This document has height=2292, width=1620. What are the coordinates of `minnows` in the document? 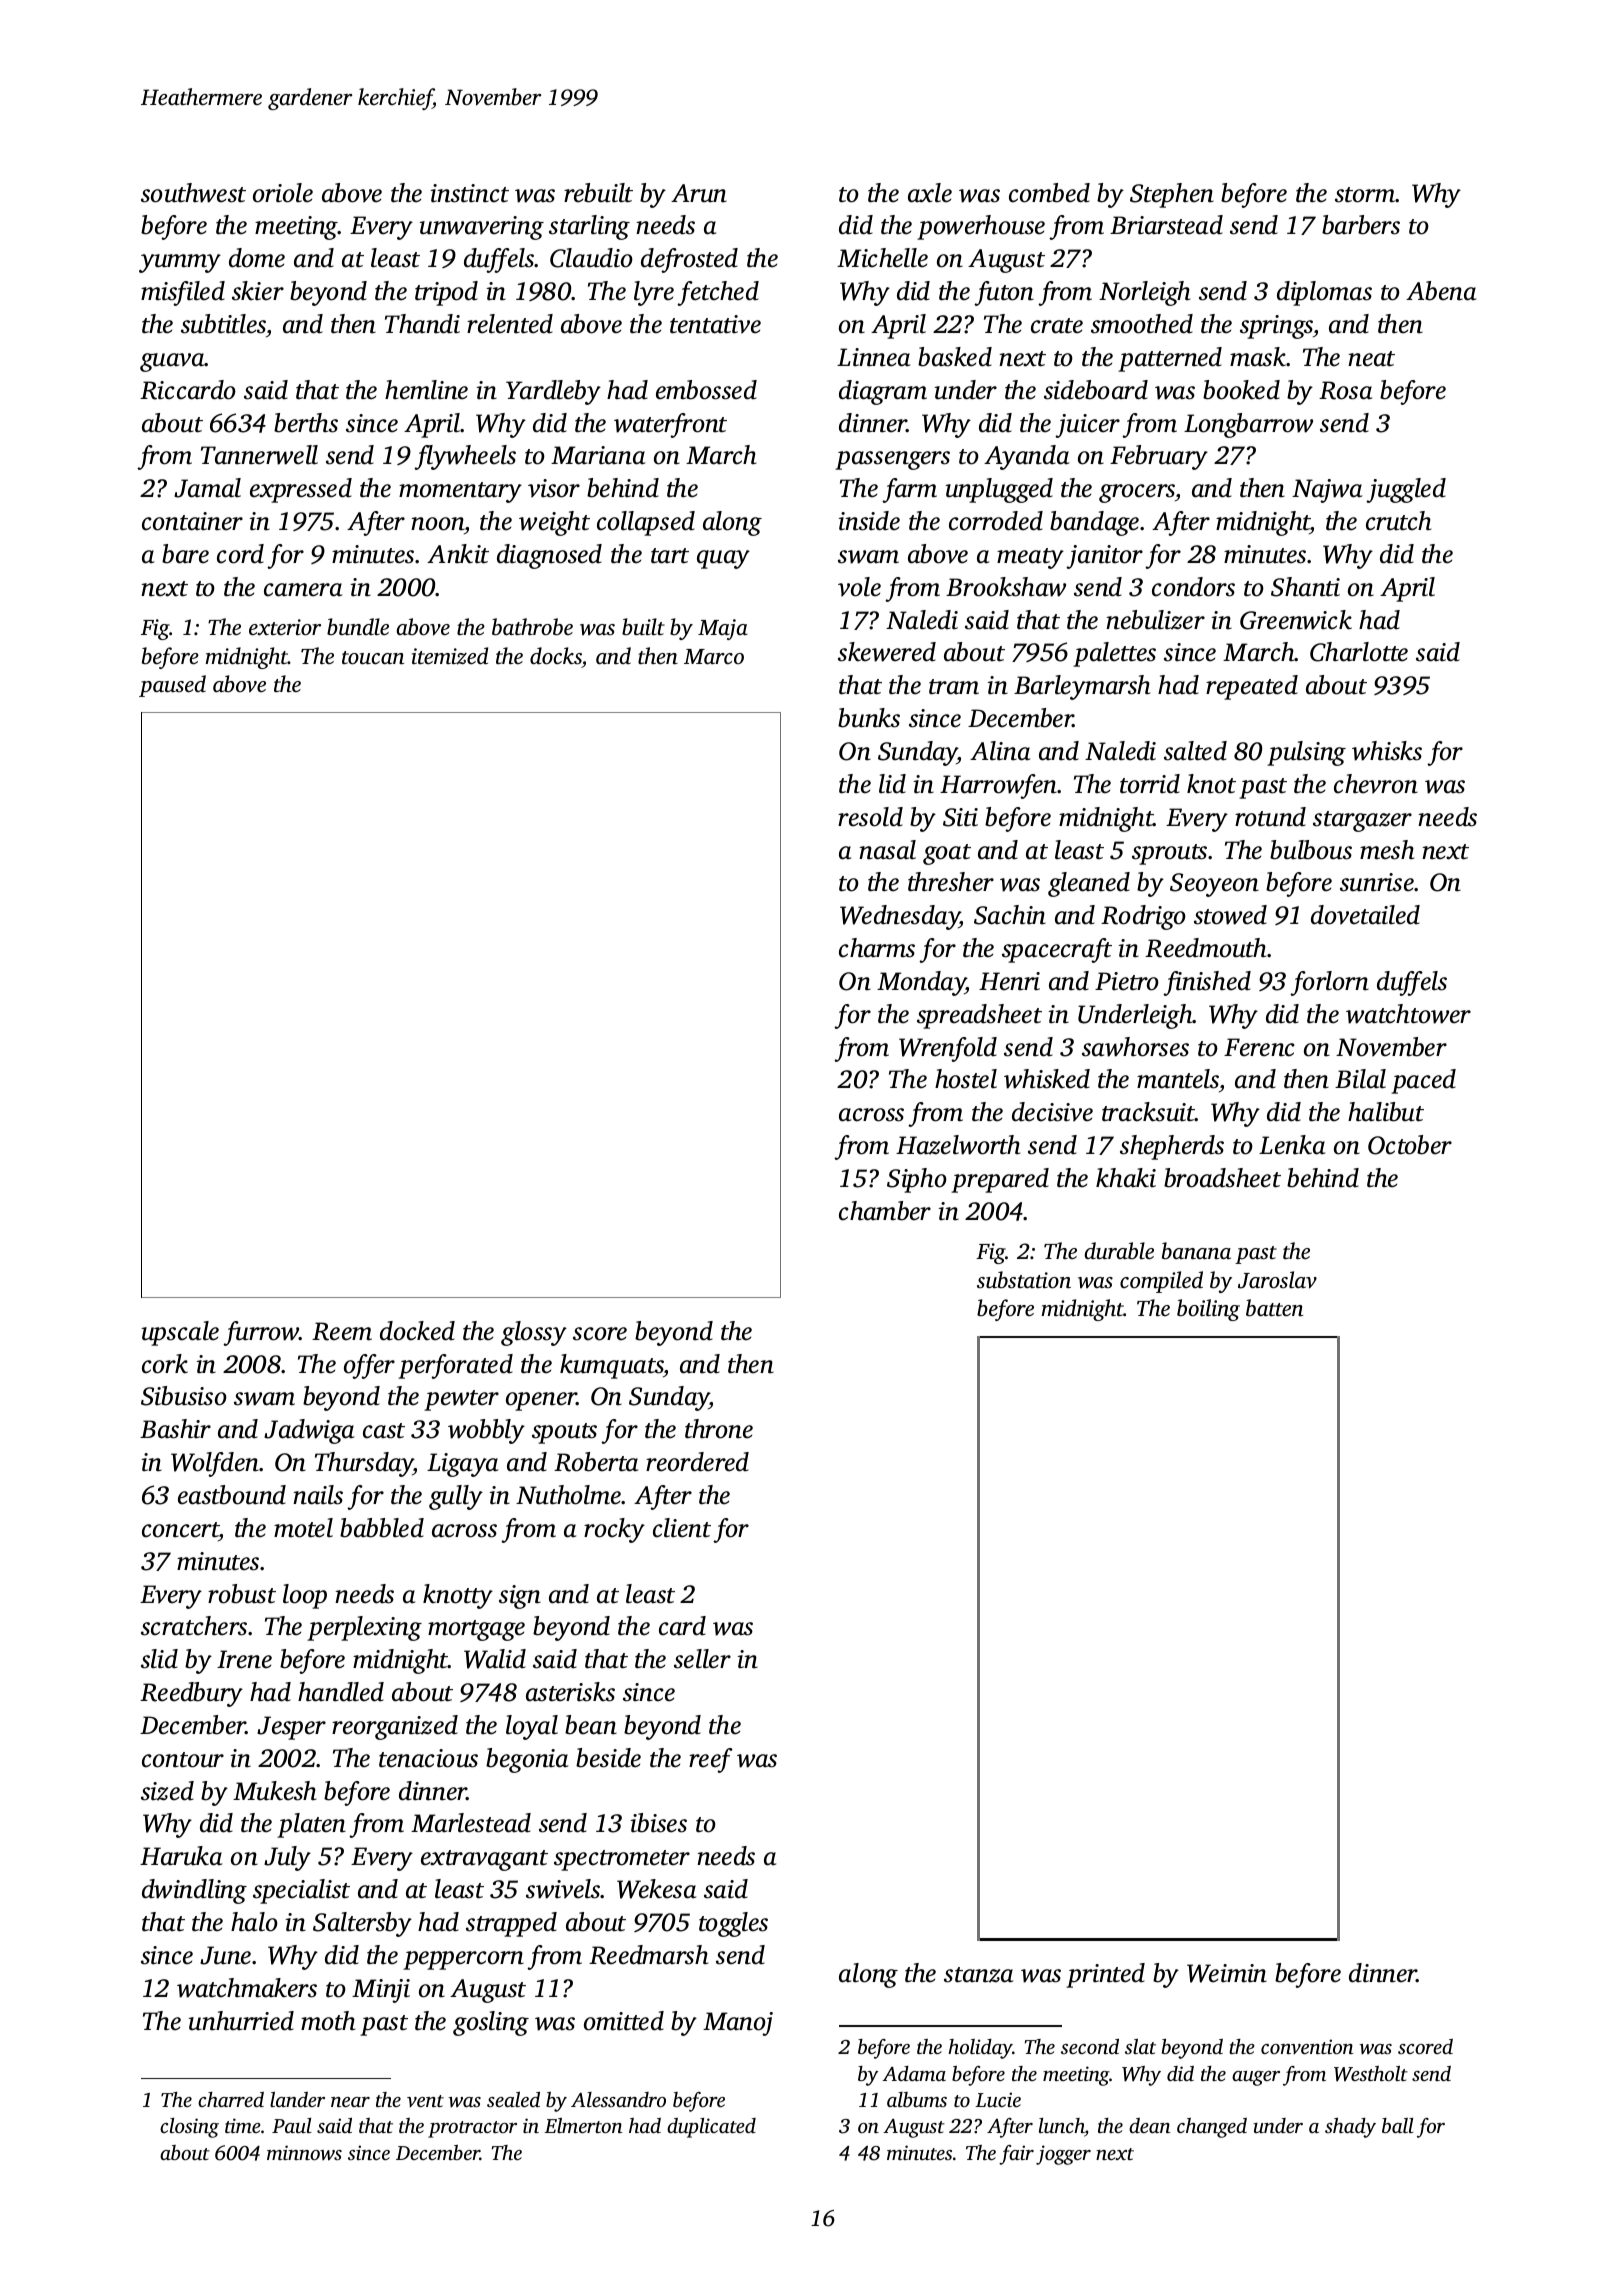 It's located at (304, 2152).
